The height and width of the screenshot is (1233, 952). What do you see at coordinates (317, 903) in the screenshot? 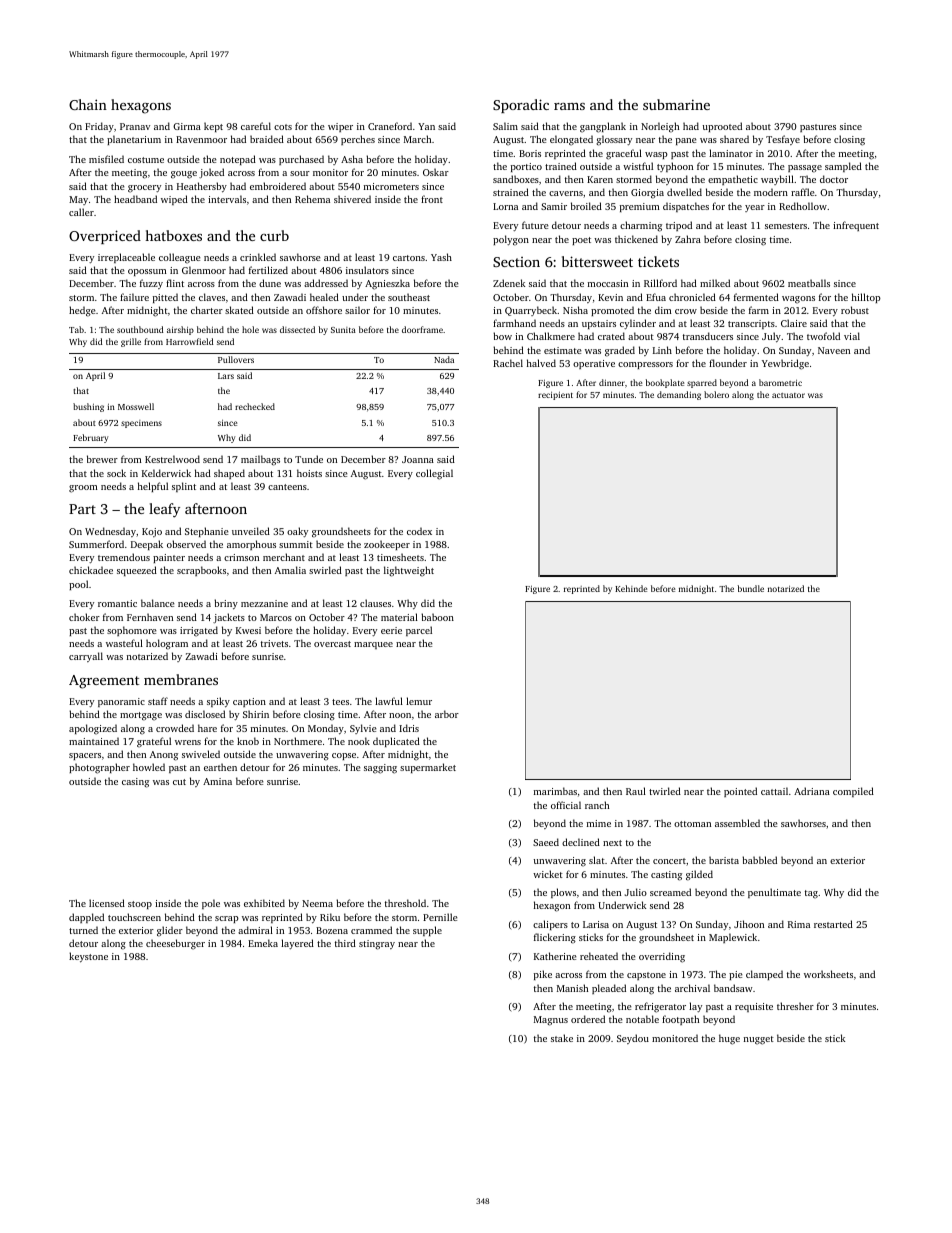
I see `Neema` at bounding box center [317, 903].
